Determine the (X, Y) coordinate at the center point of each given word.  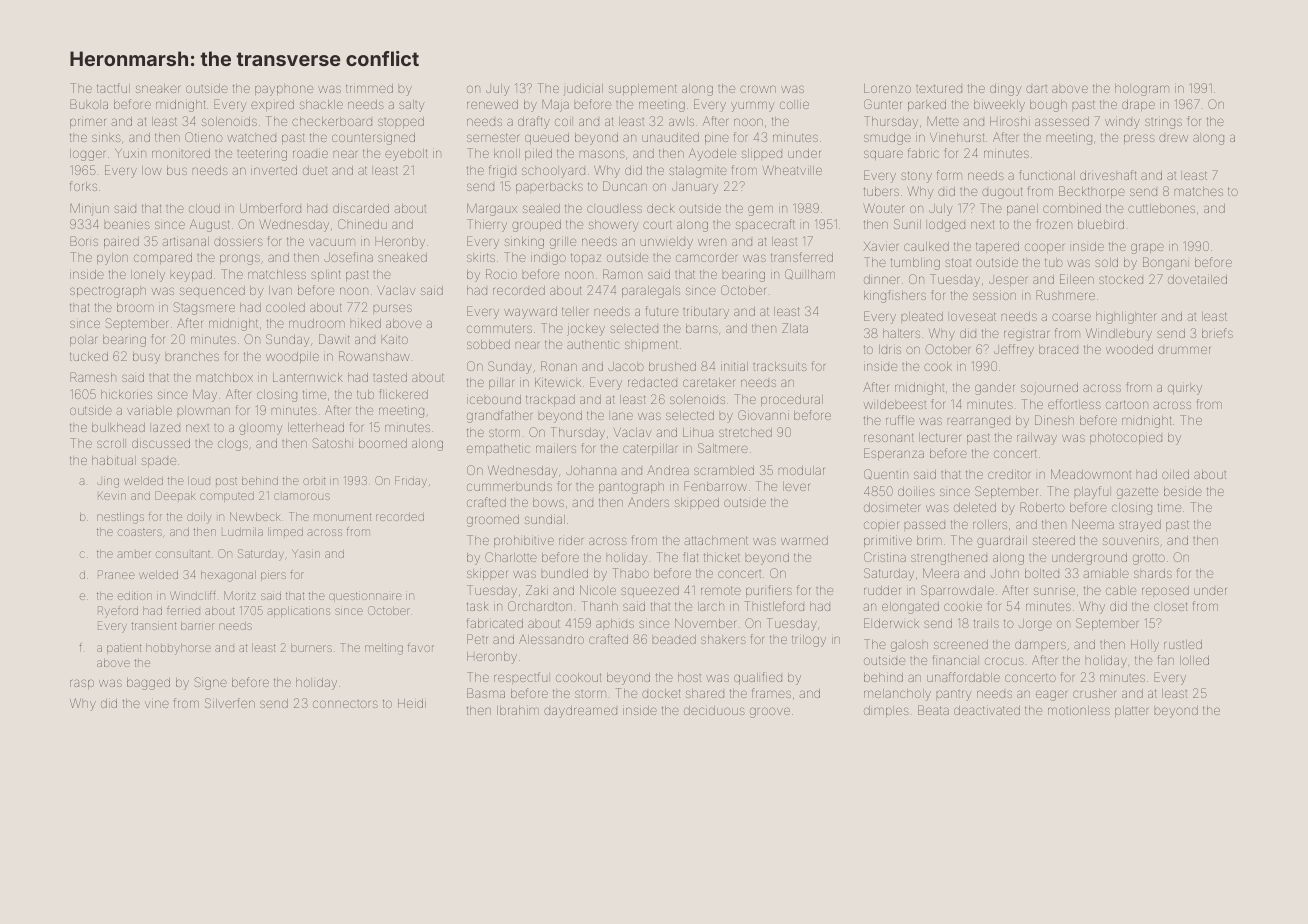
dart (1036, 89)
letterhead (316, 427)
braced (1058, 349)
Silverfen (230, 703)
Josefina (348, 257)
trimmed (369, 88)
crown (758, 89)
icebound (494, 399)
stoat (958, 262)
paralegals (651, 292)
